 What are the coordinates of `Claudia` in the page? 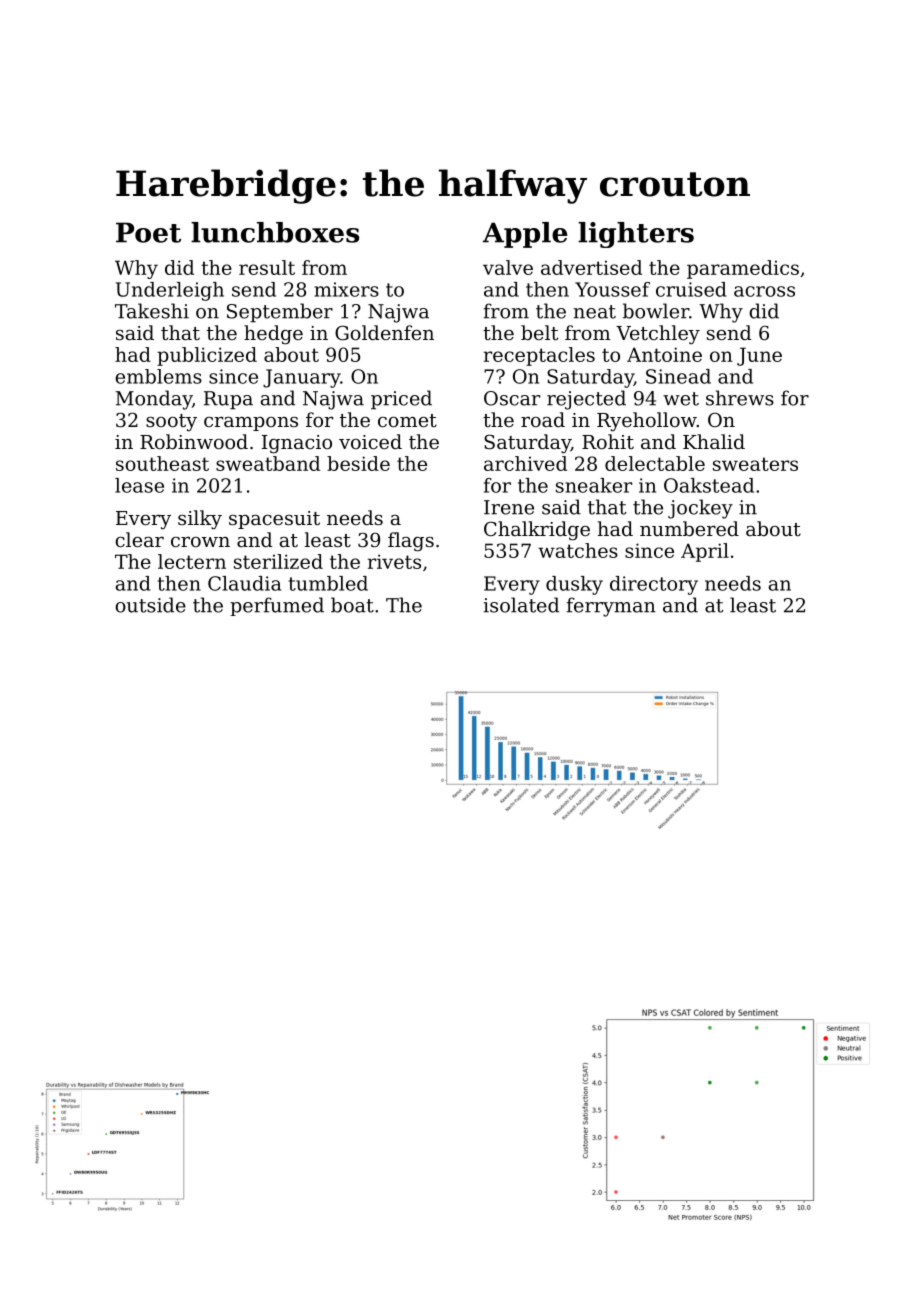 It's located at (244, 583).
